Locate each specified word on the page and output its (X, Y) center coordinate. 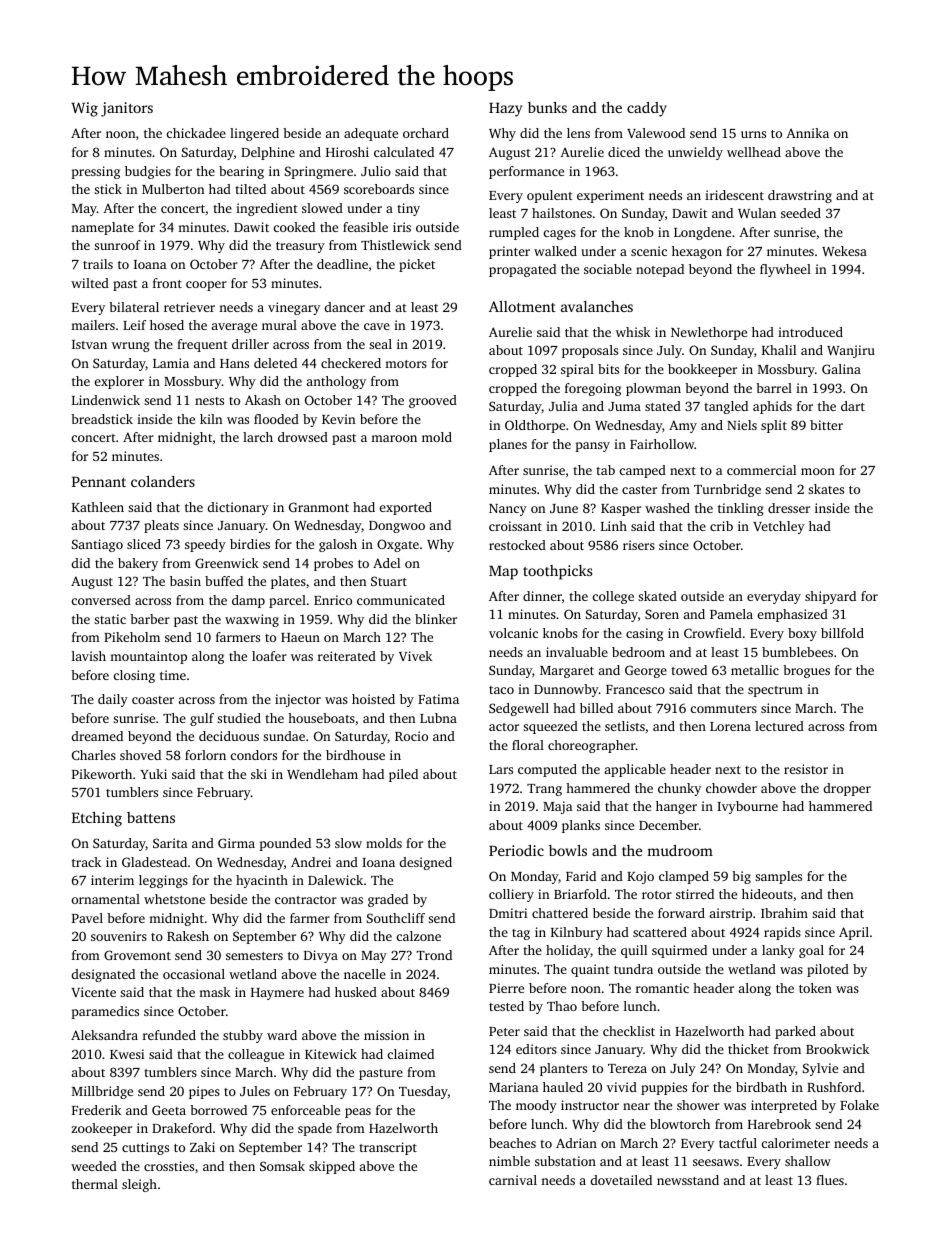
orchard (426, 133)
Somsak (282, 1166)
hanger (676, 807)
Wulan (757, 213)
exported (406, 508)
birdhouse (355, 755)
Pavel (87, 918)
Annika (807, 133)
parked (795, 1032)
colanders (163, 481)
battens (151, 817)
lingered (254, 134)
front (167, 283)
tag (521, 934)
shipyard (830, 597)
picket (417, 265)
